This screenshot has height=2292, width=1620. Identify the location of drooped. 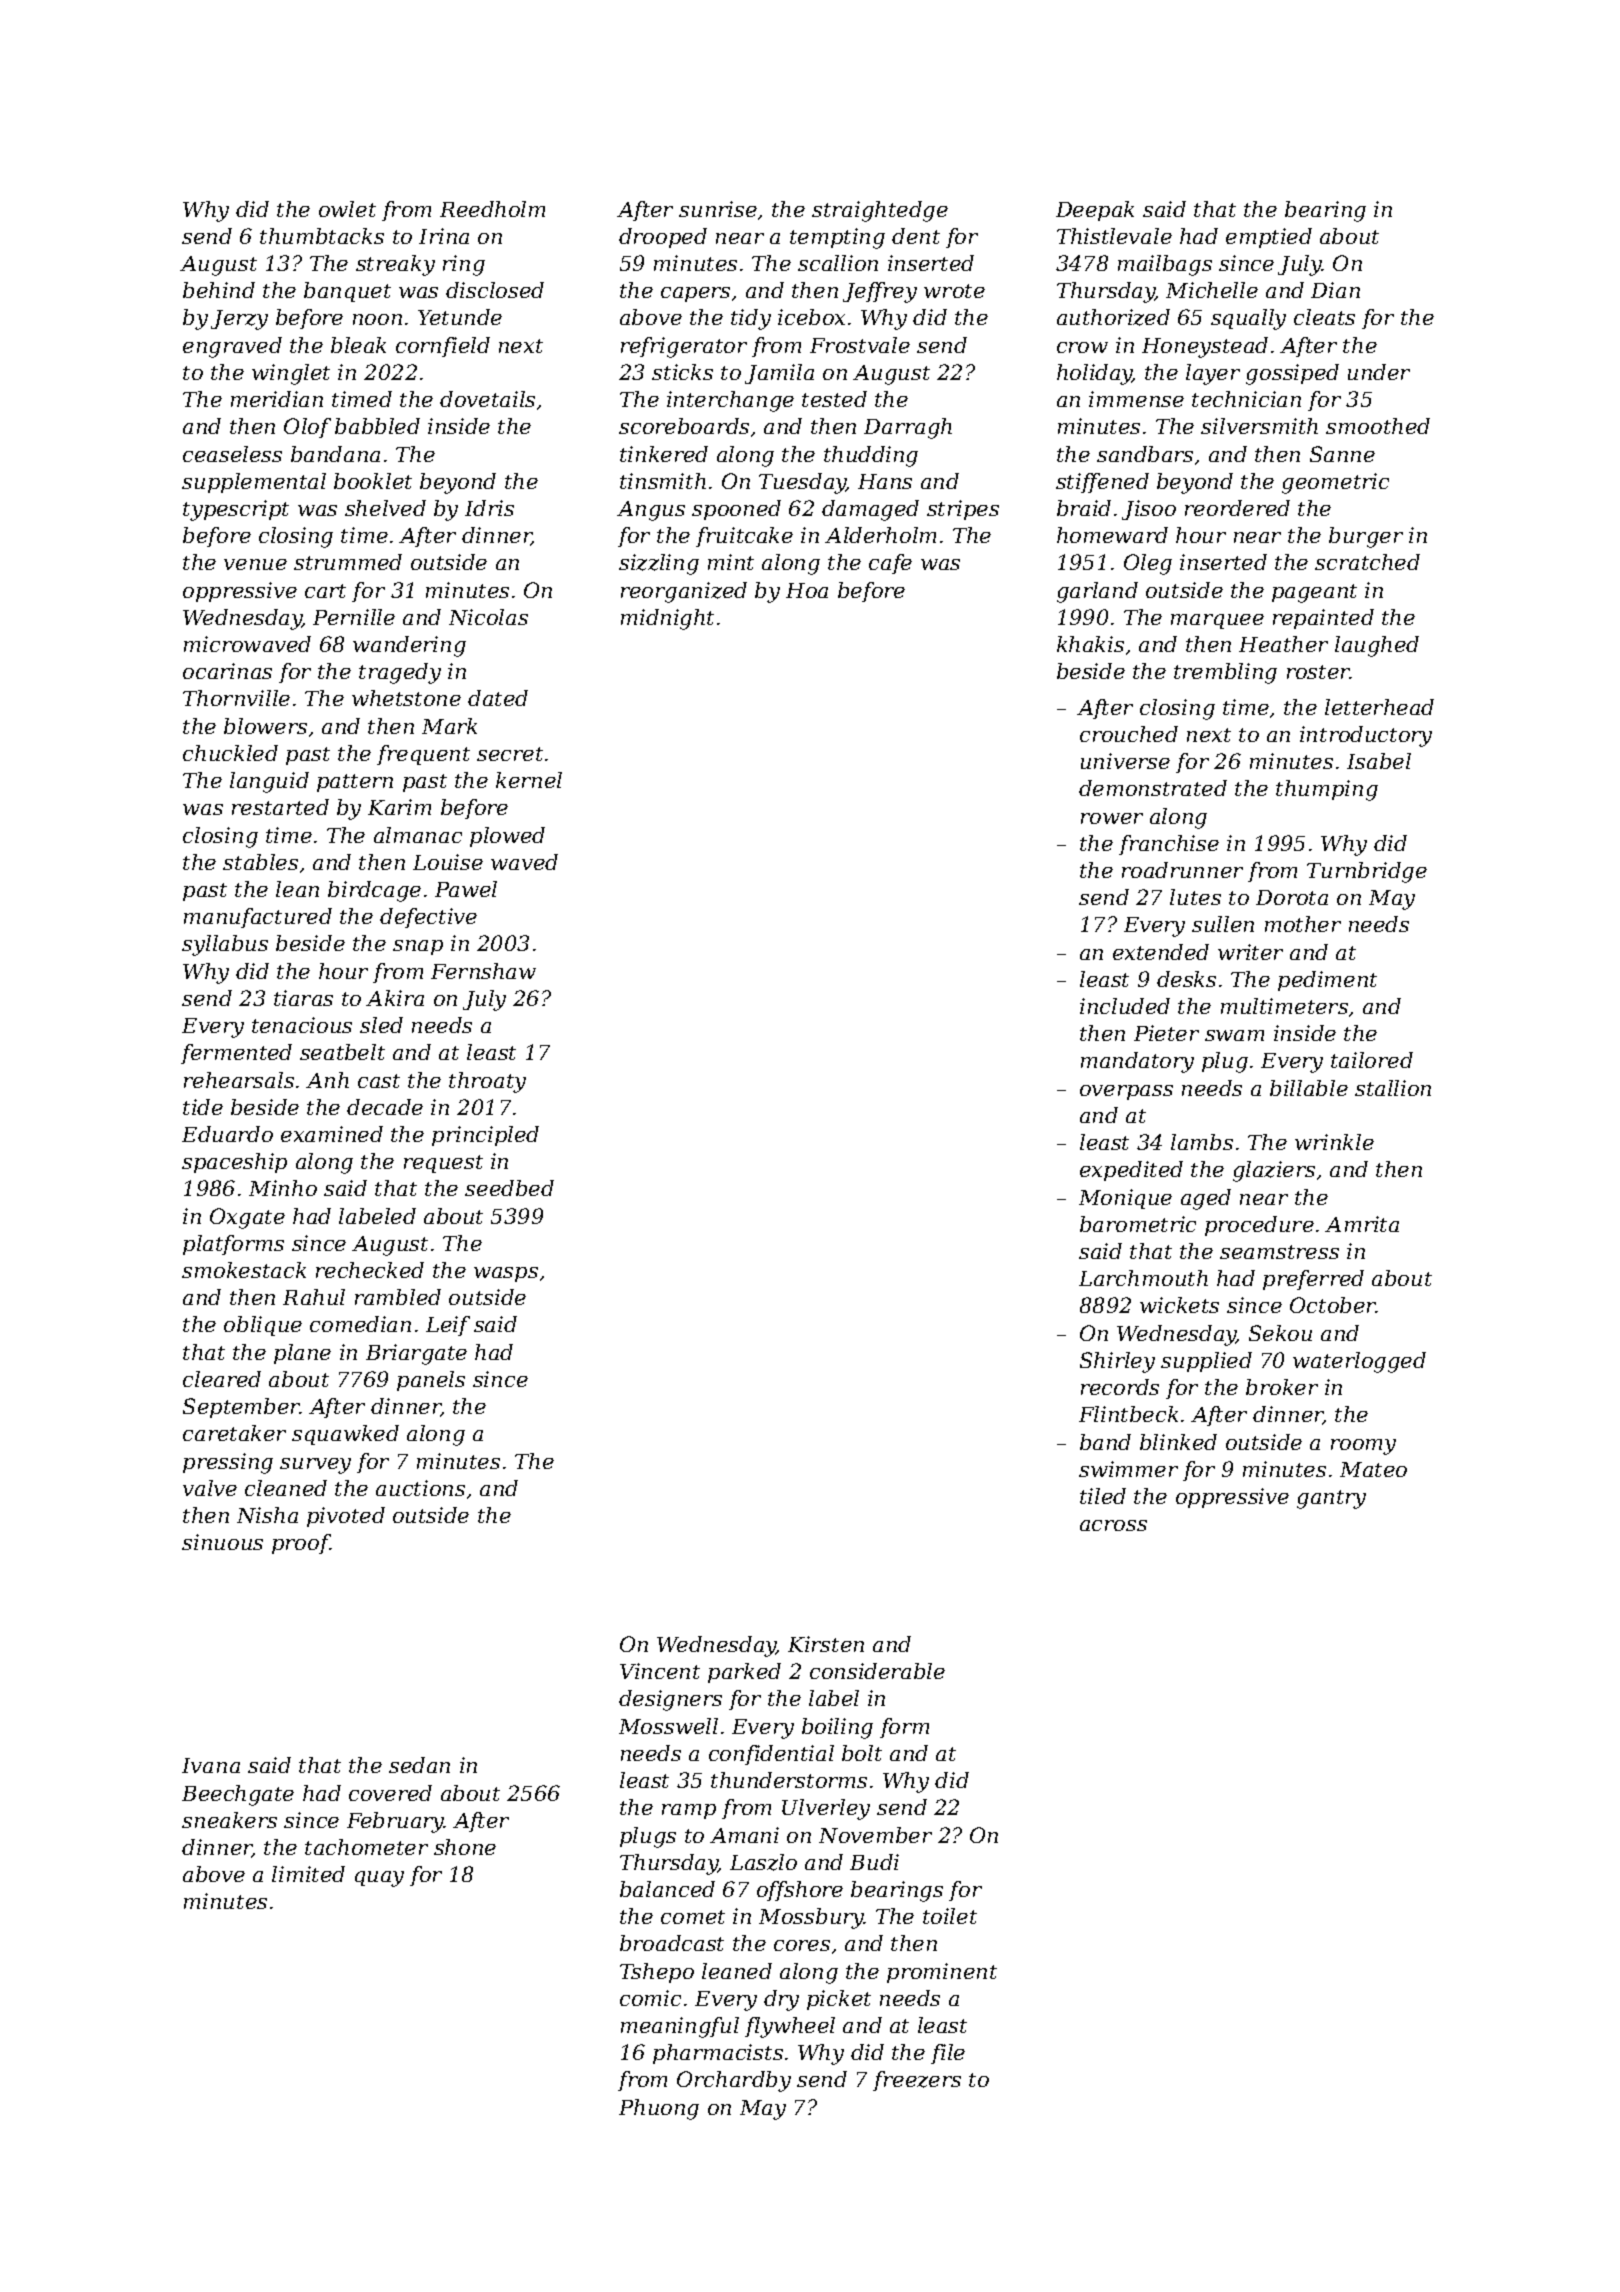
(663, 238).
